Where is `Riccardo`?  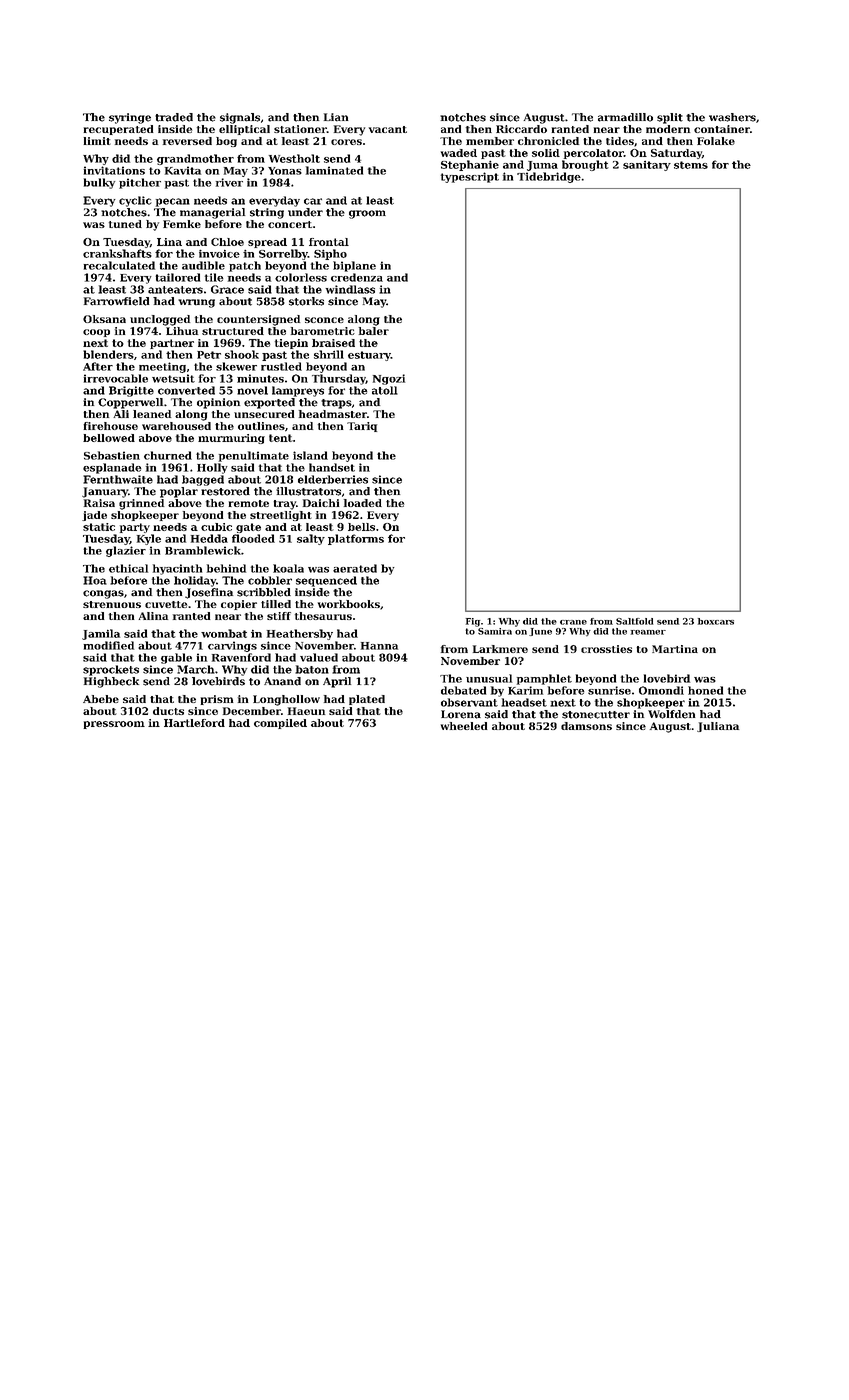
Riccardo is located at coordinates (521, 129).
